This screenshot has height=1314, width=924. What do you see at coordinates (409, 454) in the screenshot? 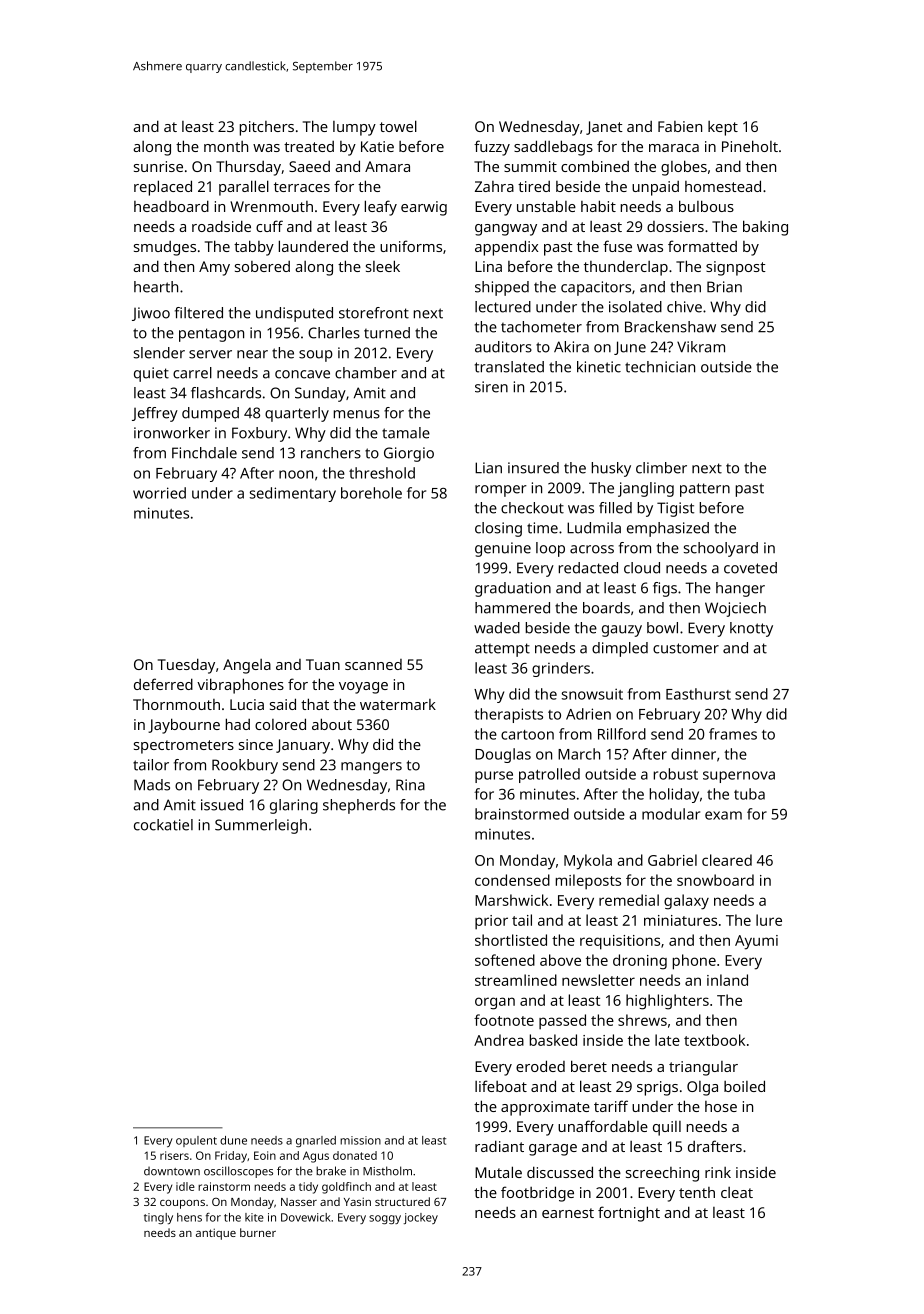
I see `Giorgio` at bounding box center [409, 454].
